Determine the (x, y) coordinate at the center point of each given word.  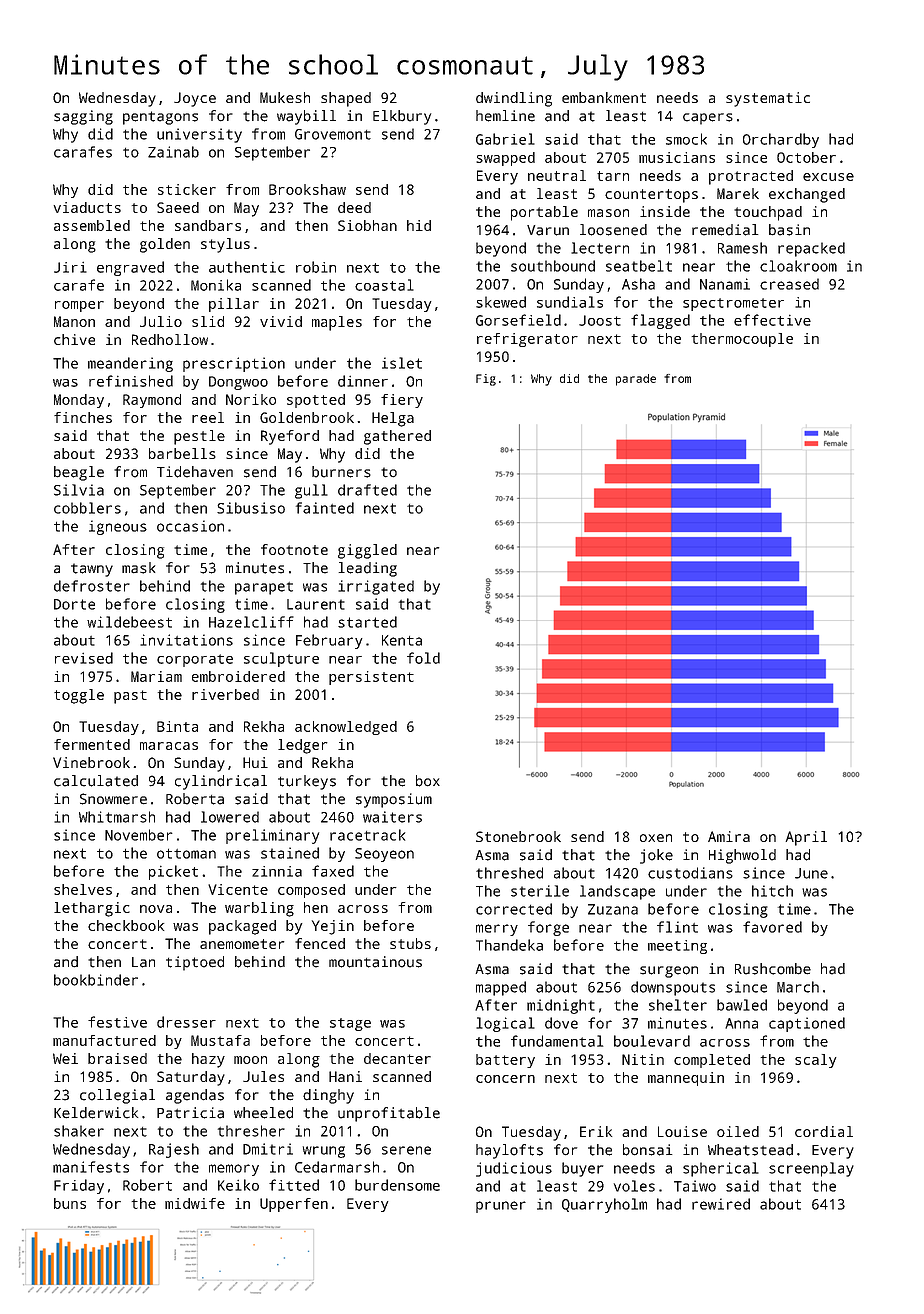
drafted (367, 490)
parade (636, 380)
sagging (83, 117)
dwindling (514, 99)
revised (84, 658)
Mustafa (220, 1040)
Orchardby (781, 140)
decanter (397, 1058)
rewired (721, 1204)
